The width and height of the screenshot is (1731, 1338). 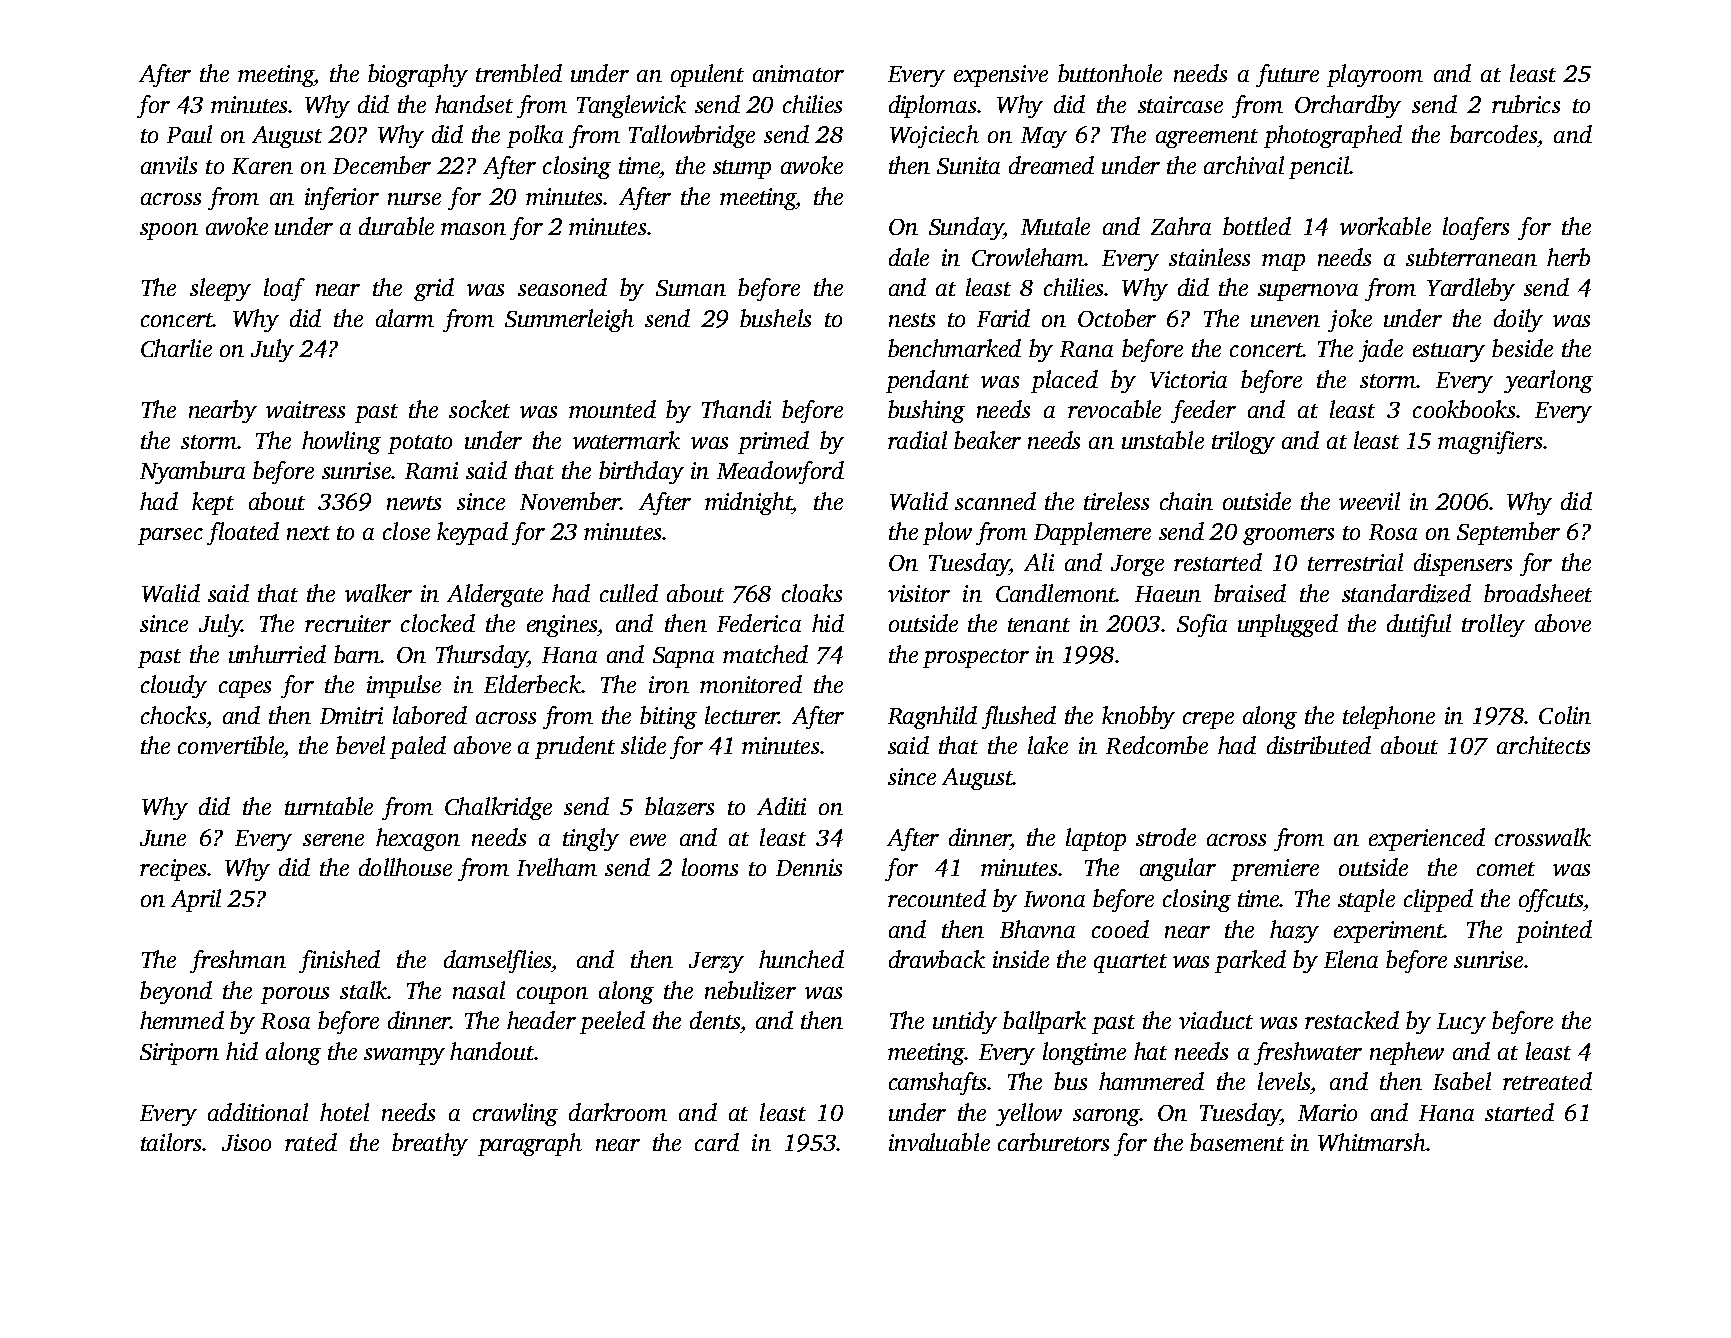 I want to click on biography, so click(x=418, y=75).
